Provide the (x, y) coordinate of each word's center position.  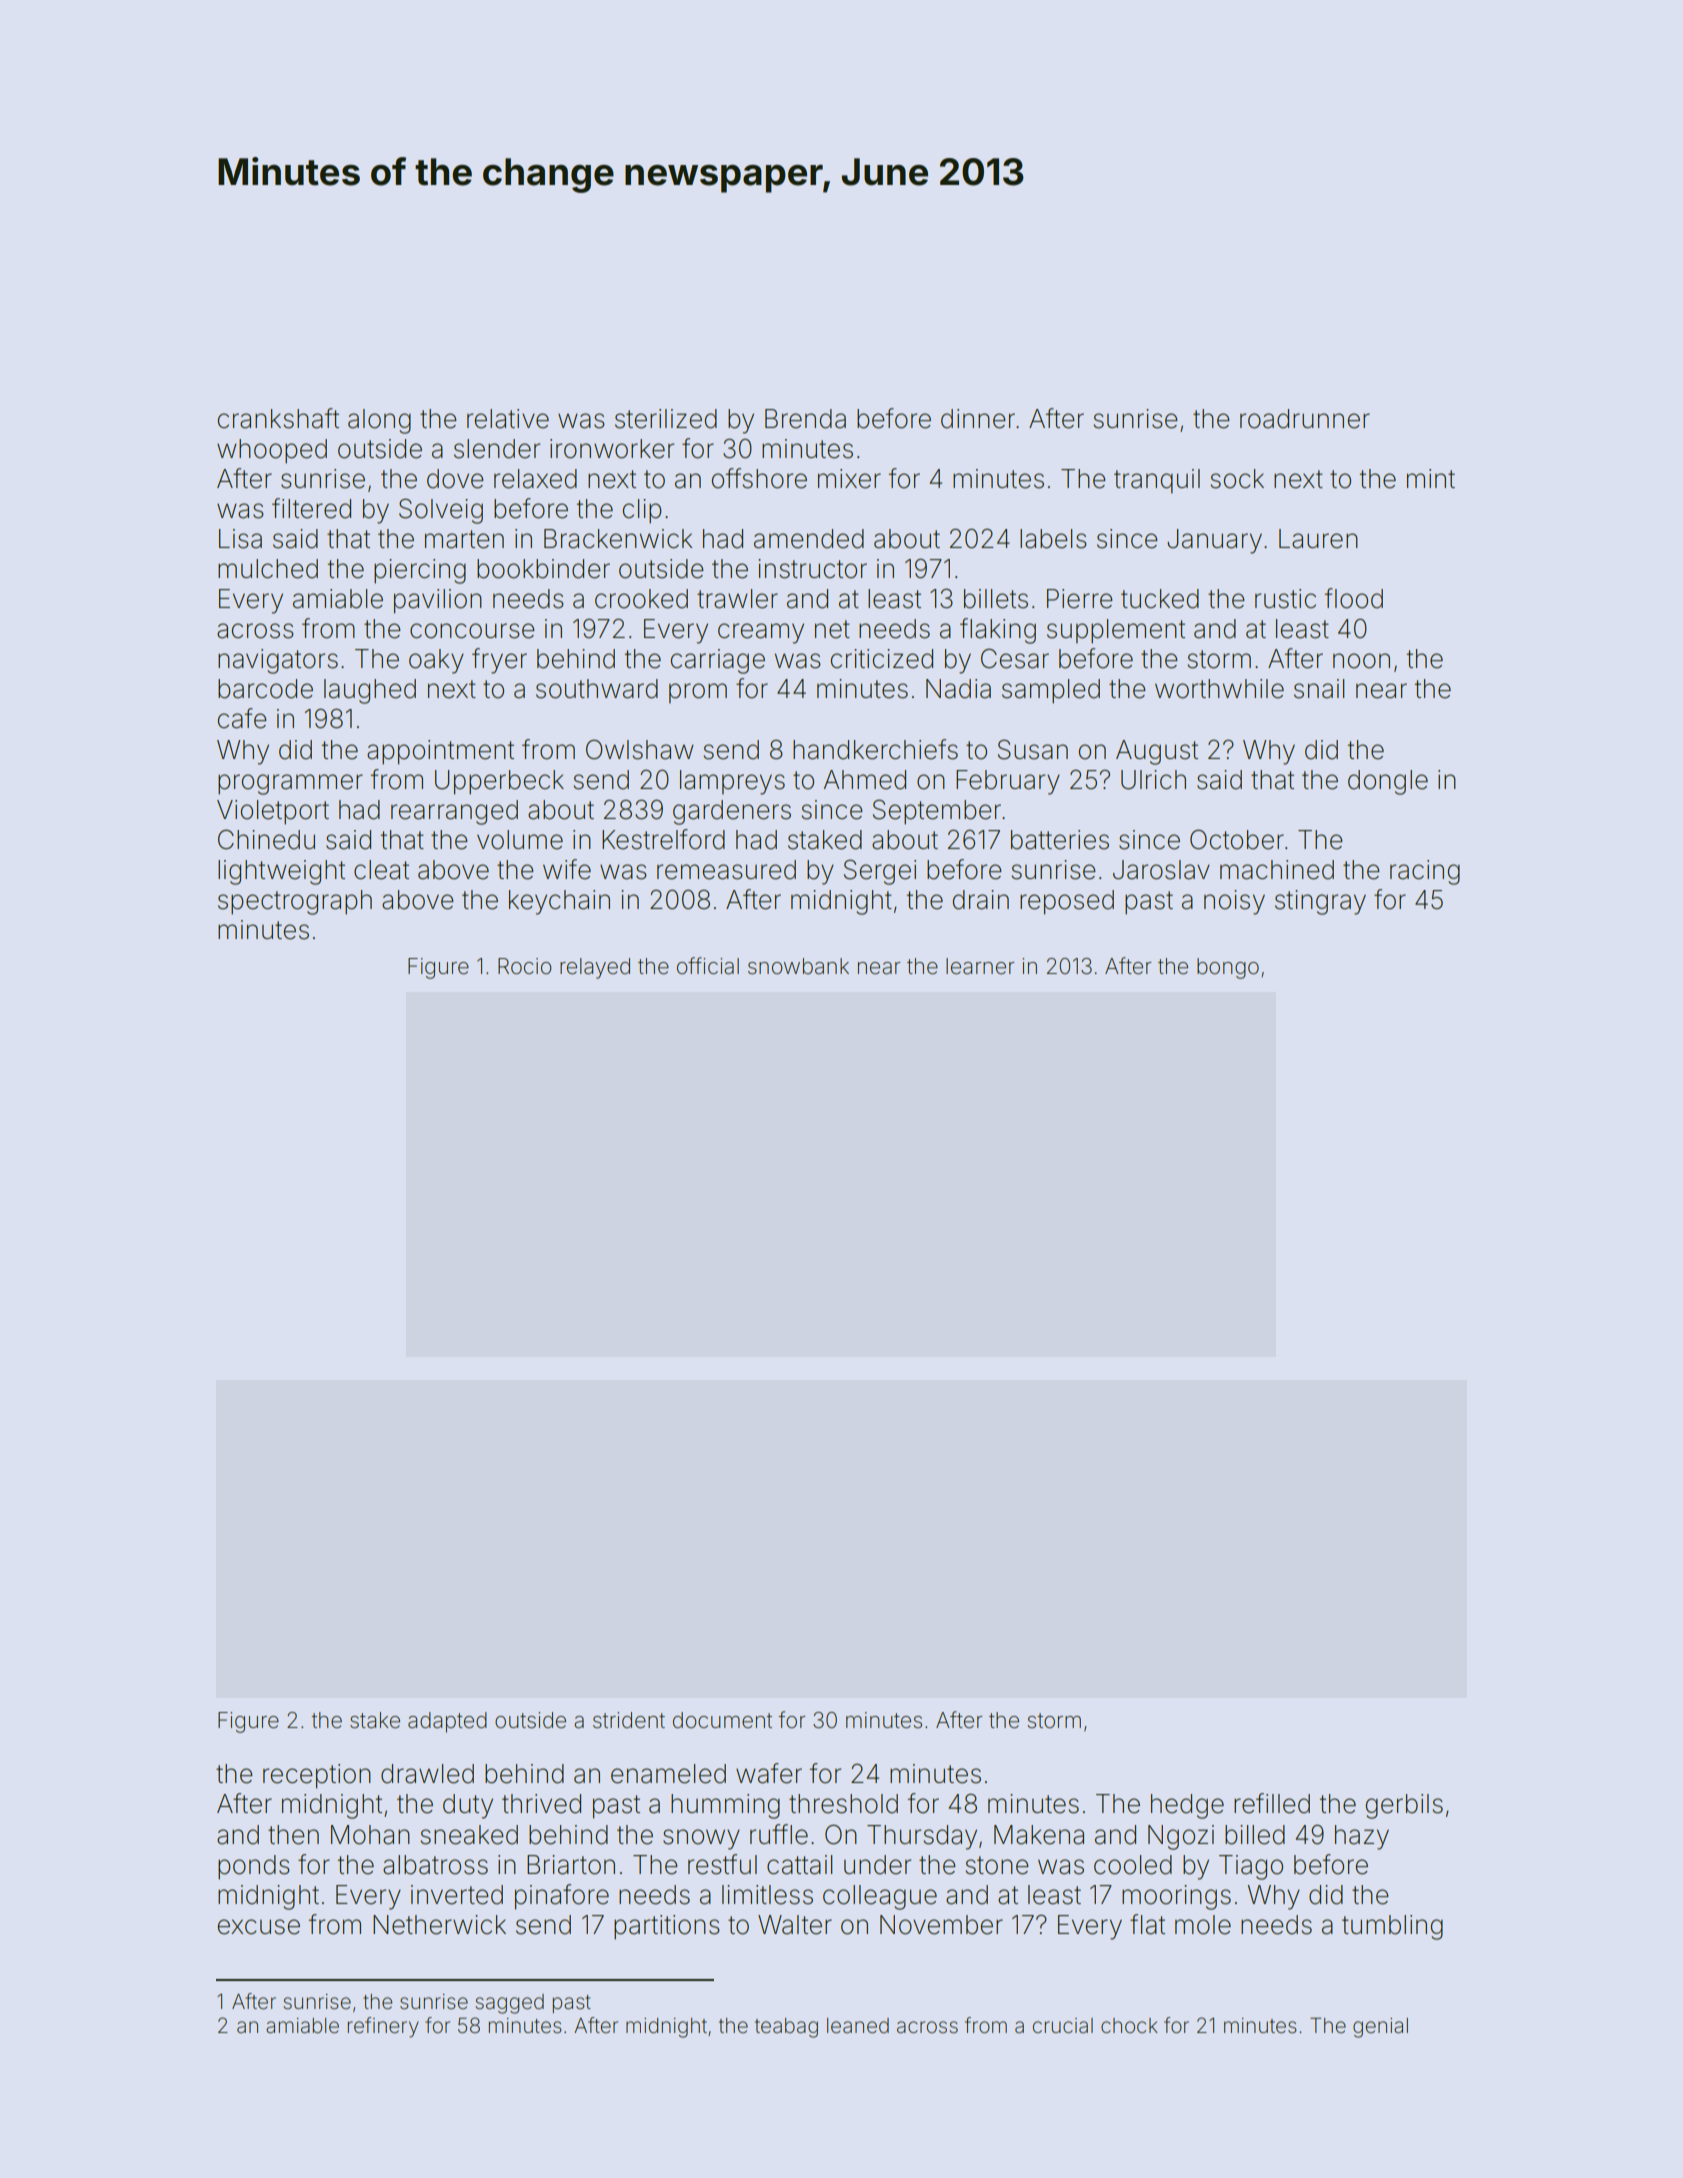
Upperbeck (499, 782)
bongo (1228, 968)
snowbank (798, 966)
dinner (978, 419)
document (722, 1720)
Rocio (525, 966)
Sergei (880, 872)
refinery (383, 2027)
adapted (447, 1722)
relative (508, 419)
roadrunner (1305, 419)
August (1157, 752)
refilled (1272, 1803)
